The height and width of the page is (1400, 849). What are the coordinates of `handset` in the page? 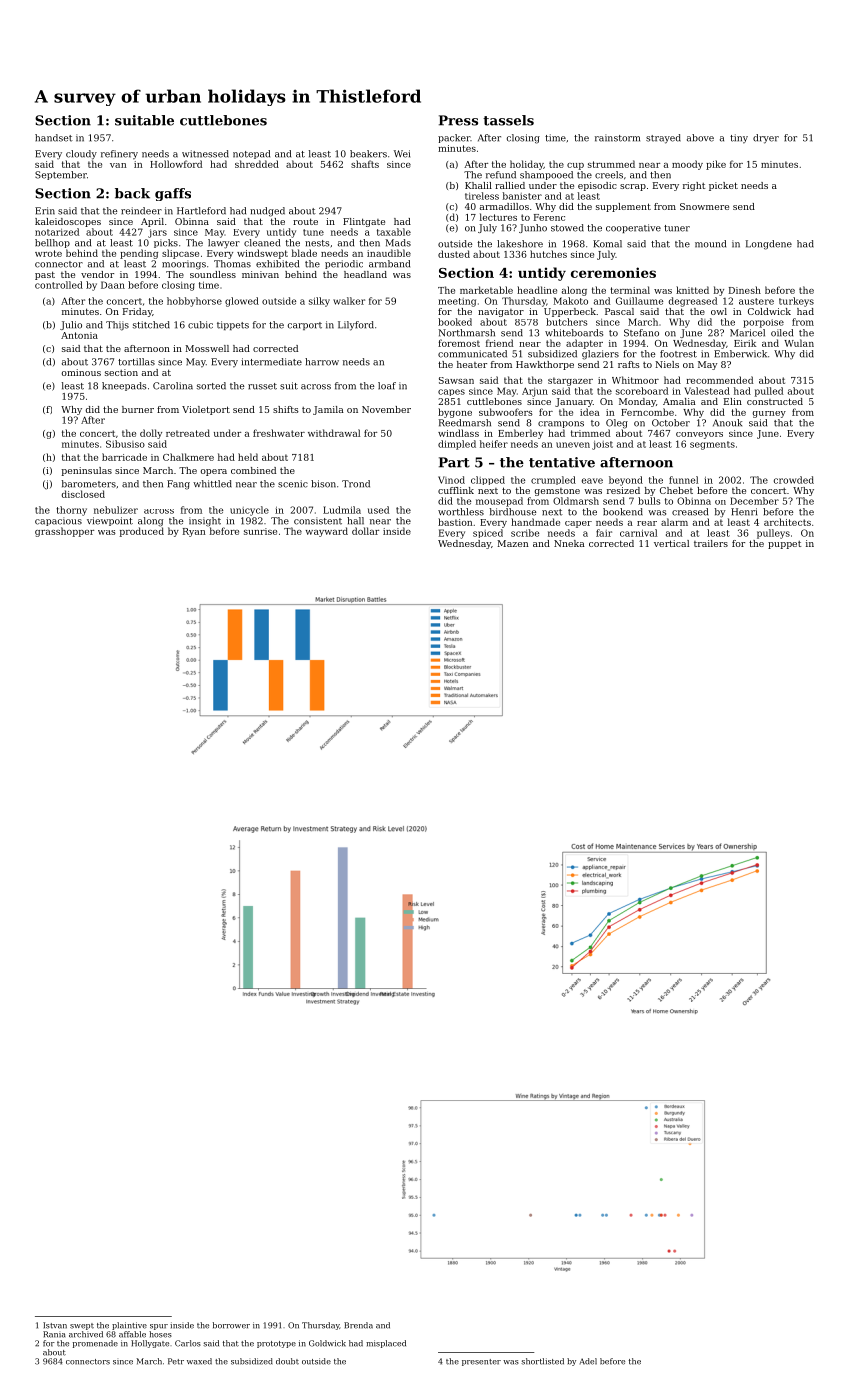 It's located at (54, 138).
